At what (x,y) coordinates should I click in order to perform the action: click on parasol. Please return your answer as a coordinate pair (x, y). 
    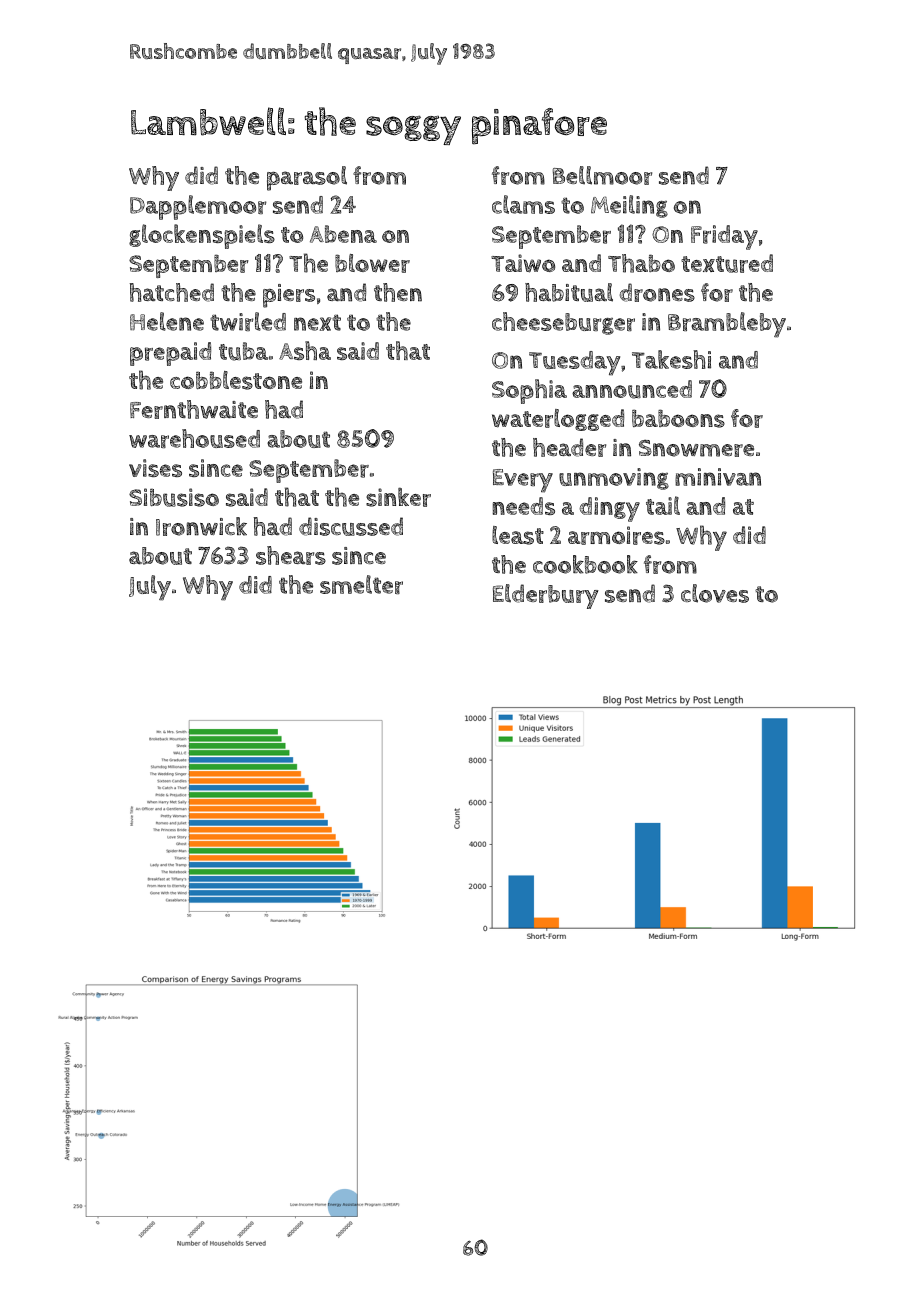
    Looking at the image, I should click on (307, 178).
